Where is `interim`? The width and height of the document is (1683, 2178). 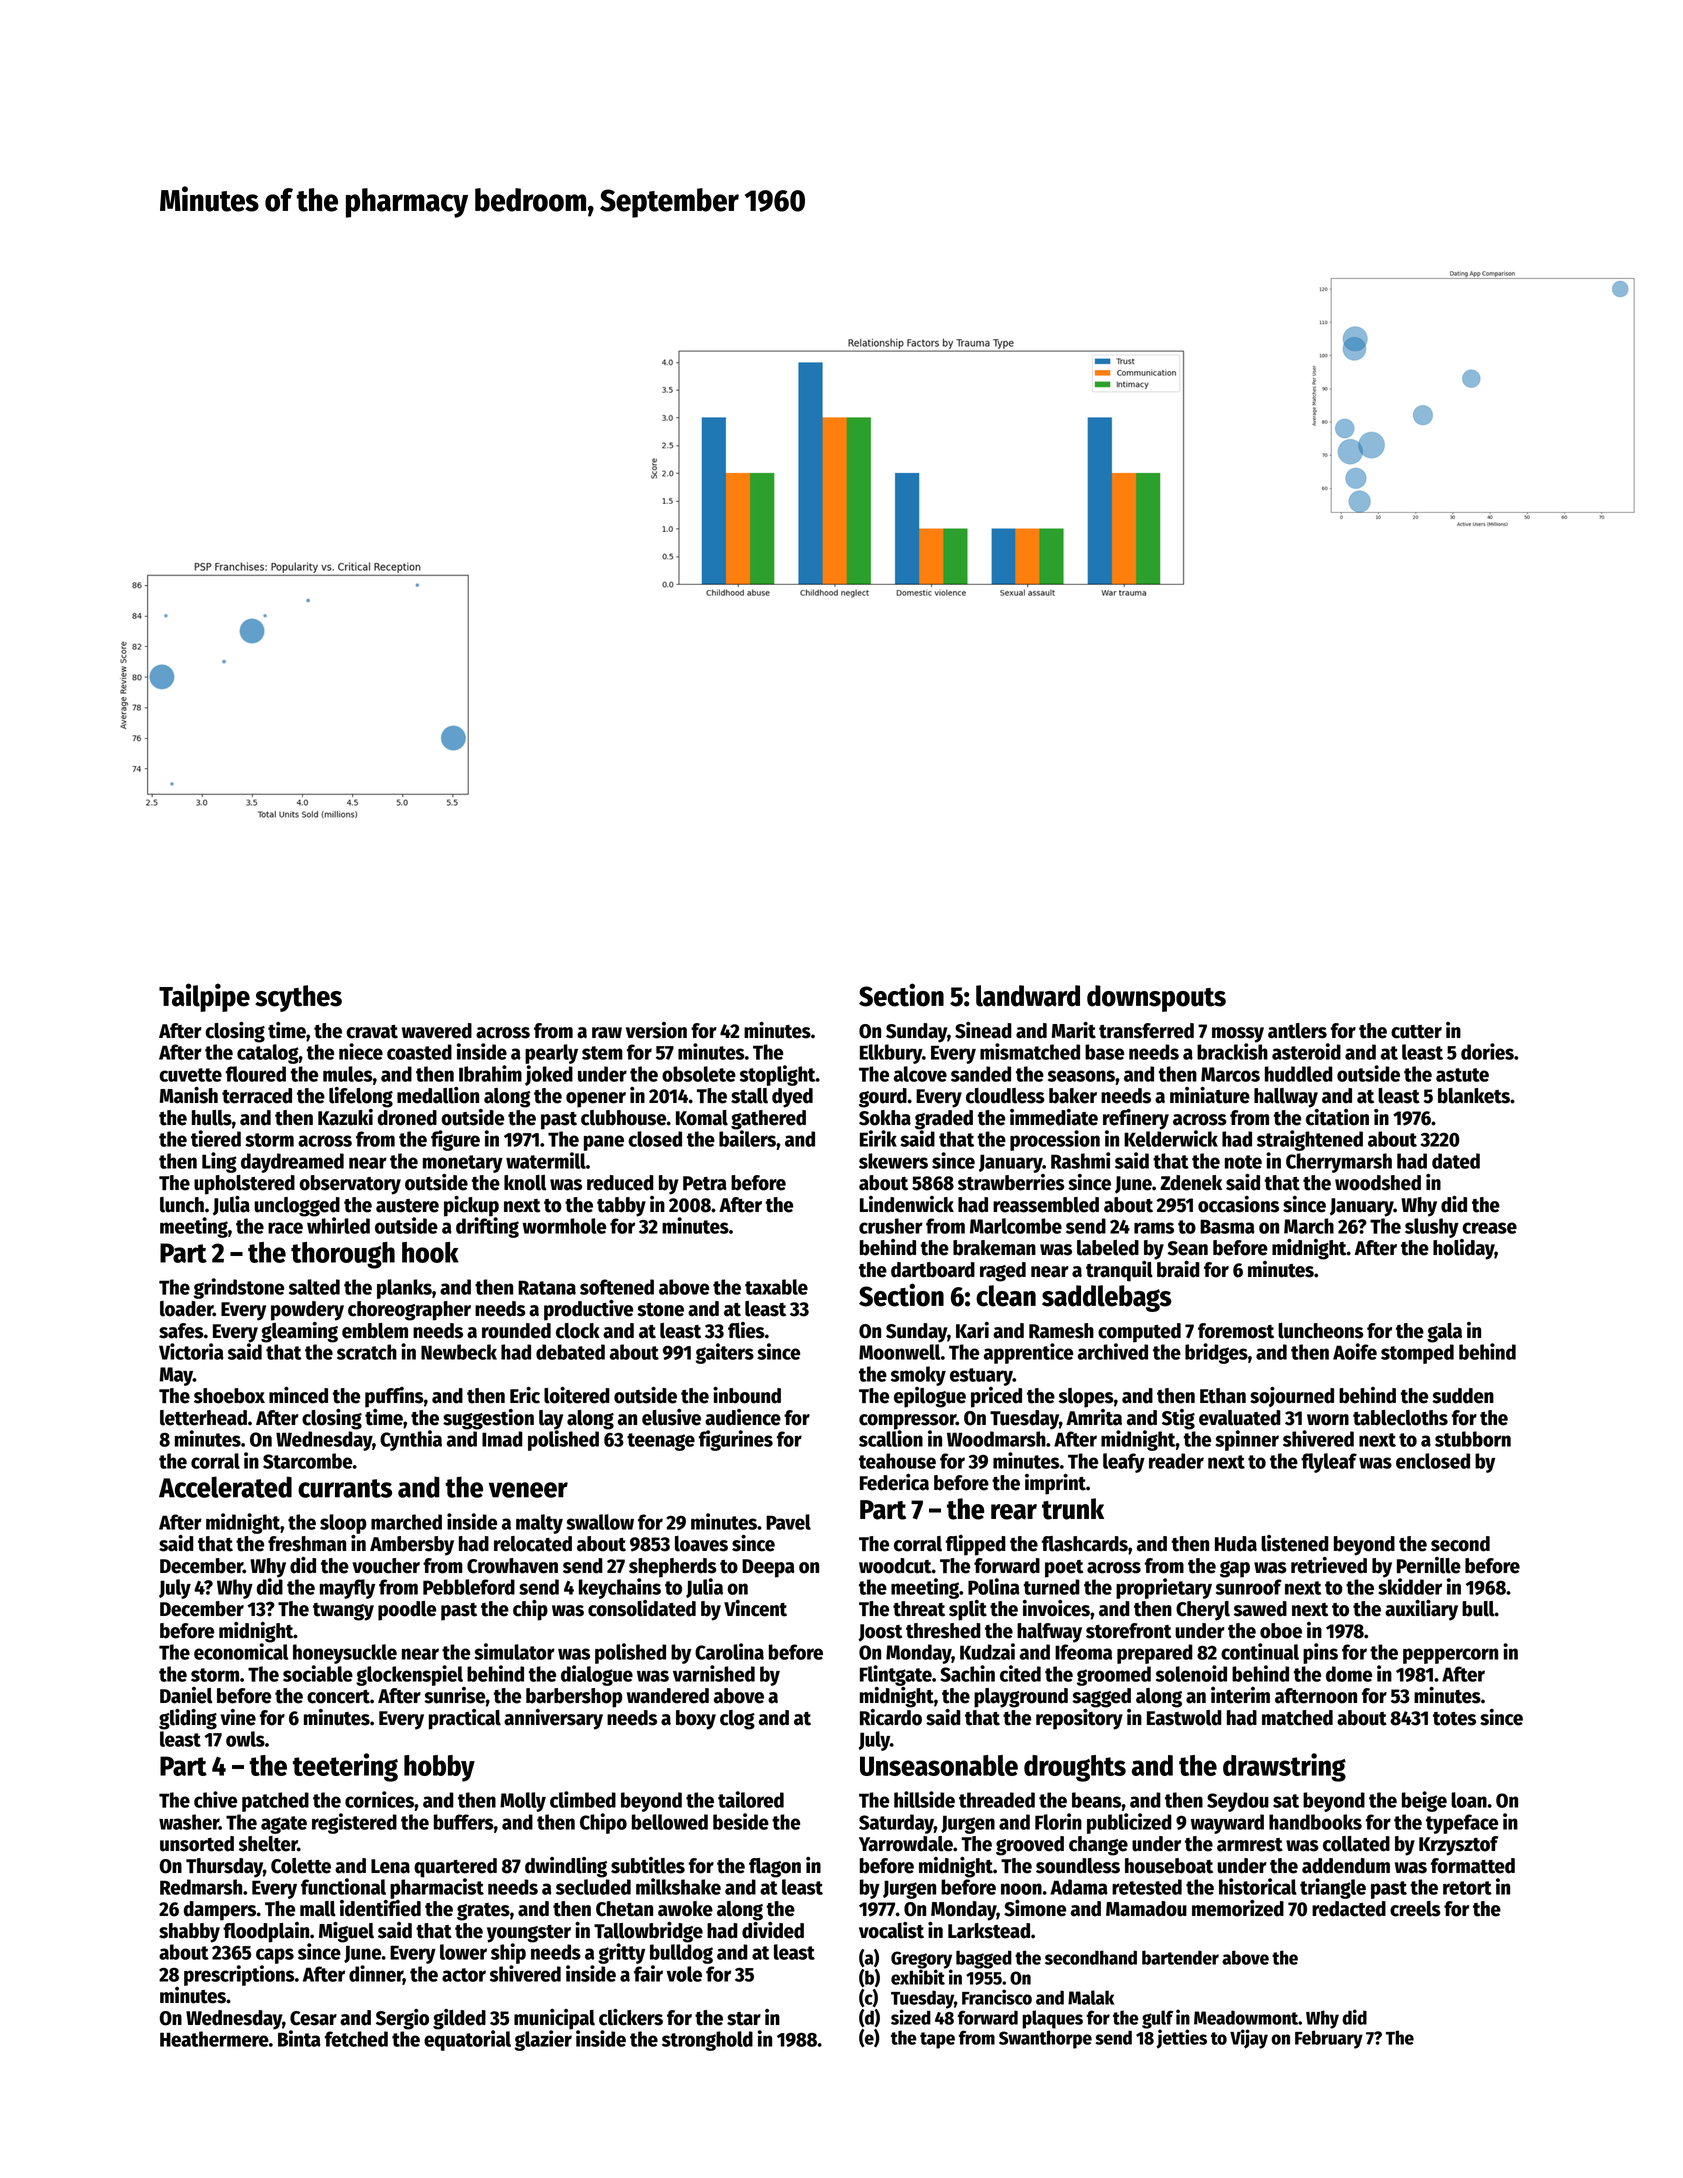
interim is located at coordinates (1240, 1695).
